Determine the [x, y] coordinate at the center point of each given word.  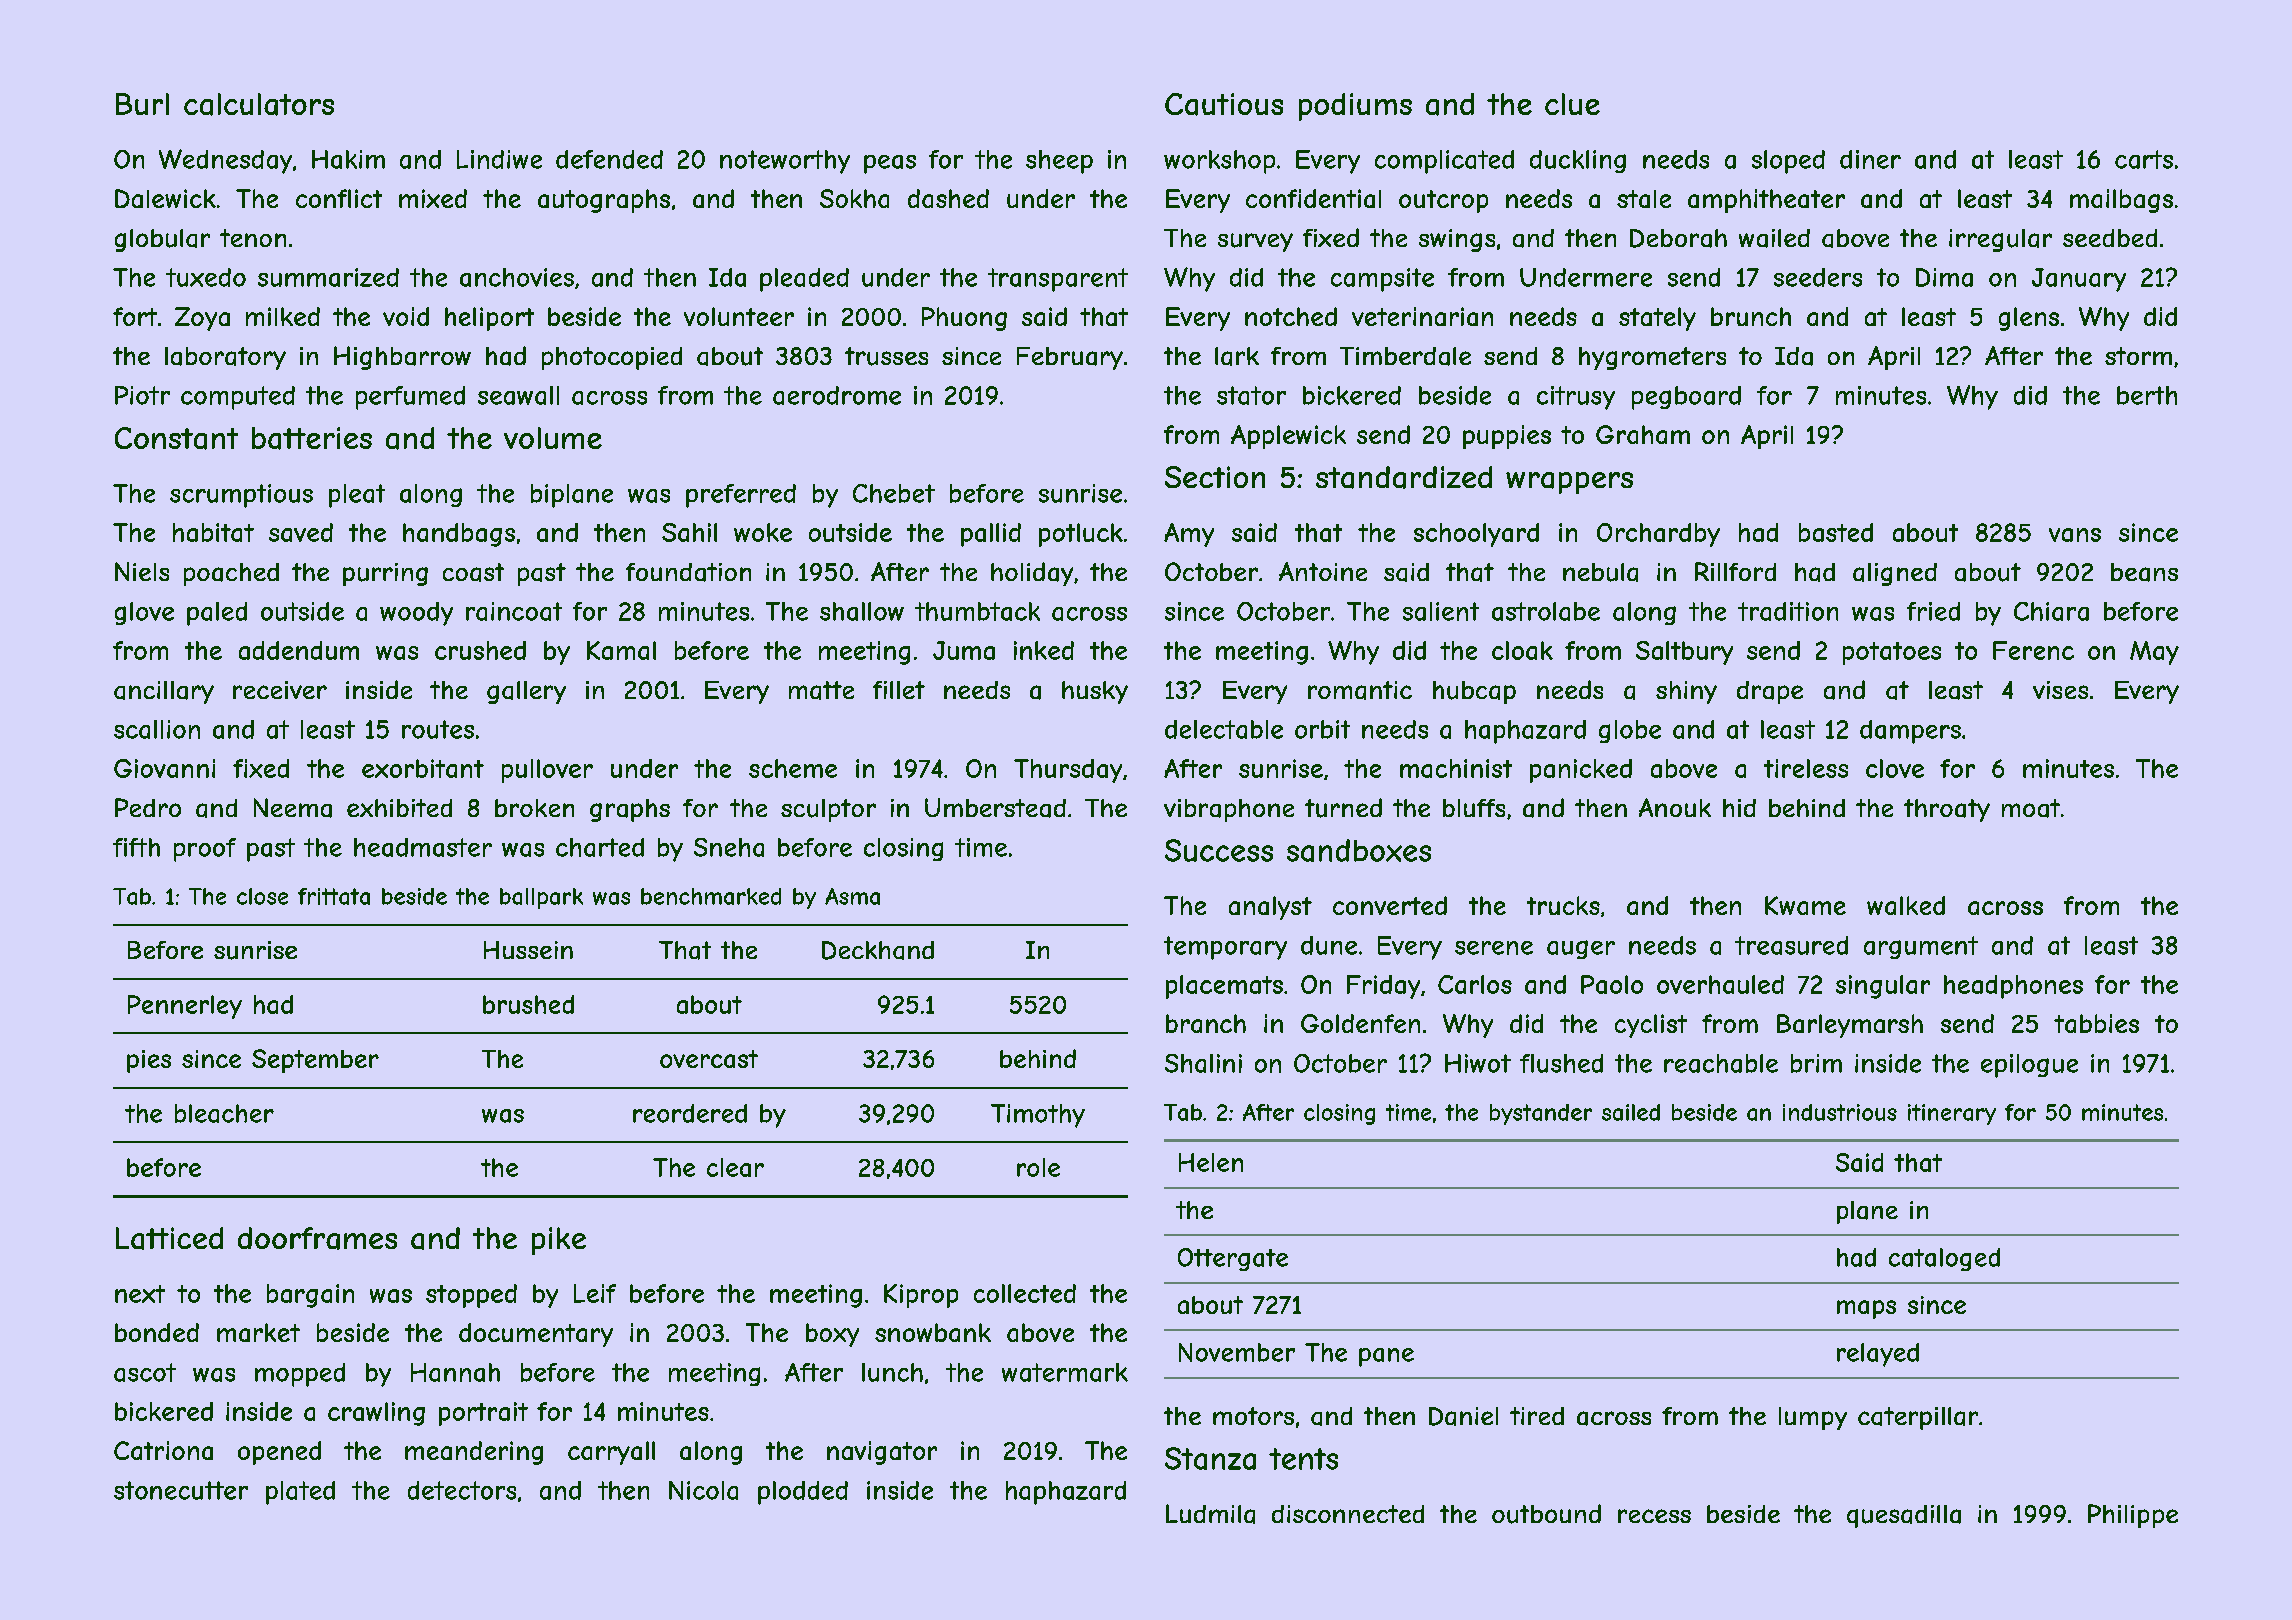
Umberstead [995, 808]
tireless [1806, 768]
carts [2144, 159]
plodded [803, 1493]
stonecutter [181, 1490]
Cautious [1224, 104]
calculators [259, 104]
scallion [157, 729]
